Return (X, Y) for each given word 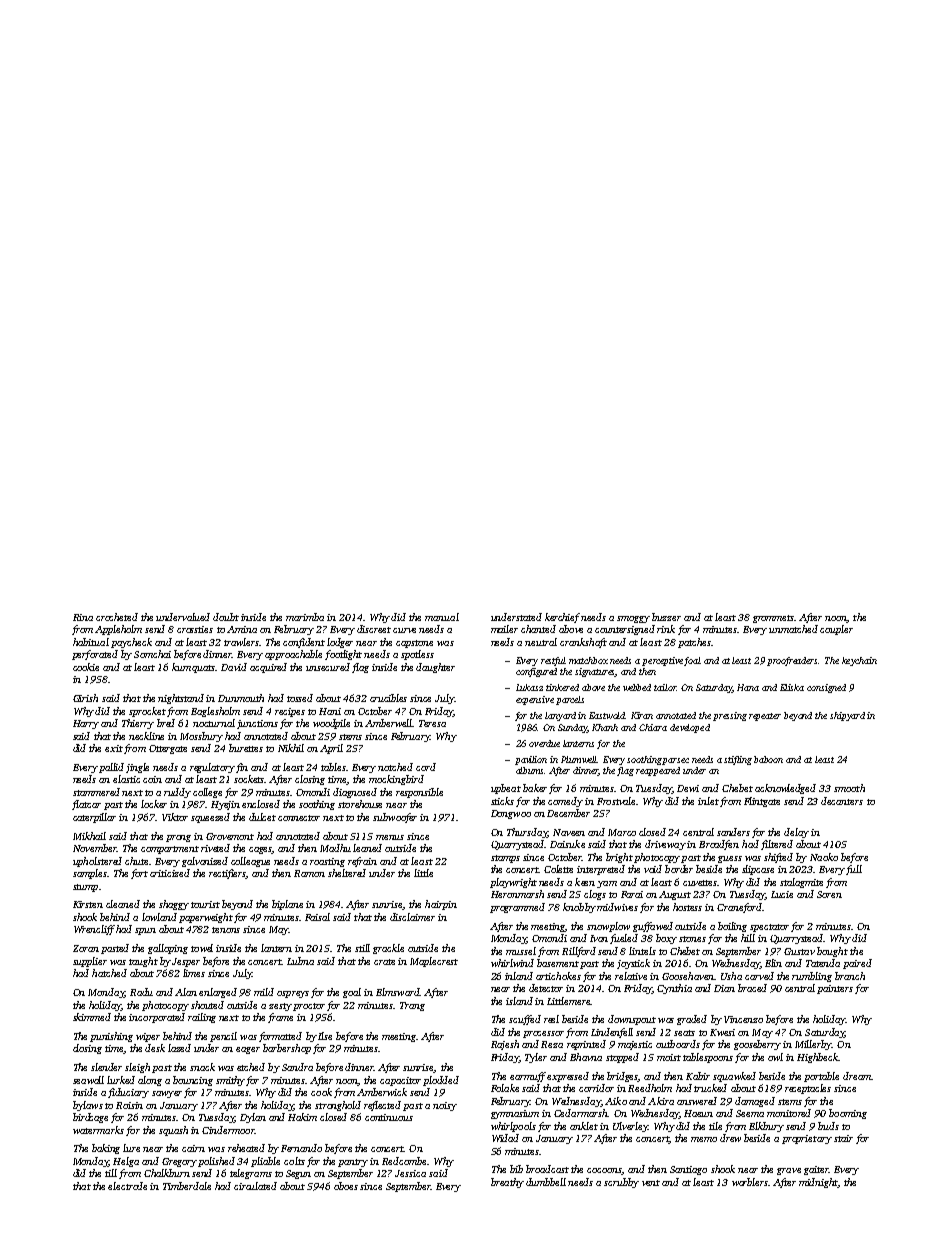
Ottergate (168, 749)
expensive (535, 700)
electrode (127, 1186)
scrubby (621, 1183)
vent (651, 1183)
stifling (738, 760)
